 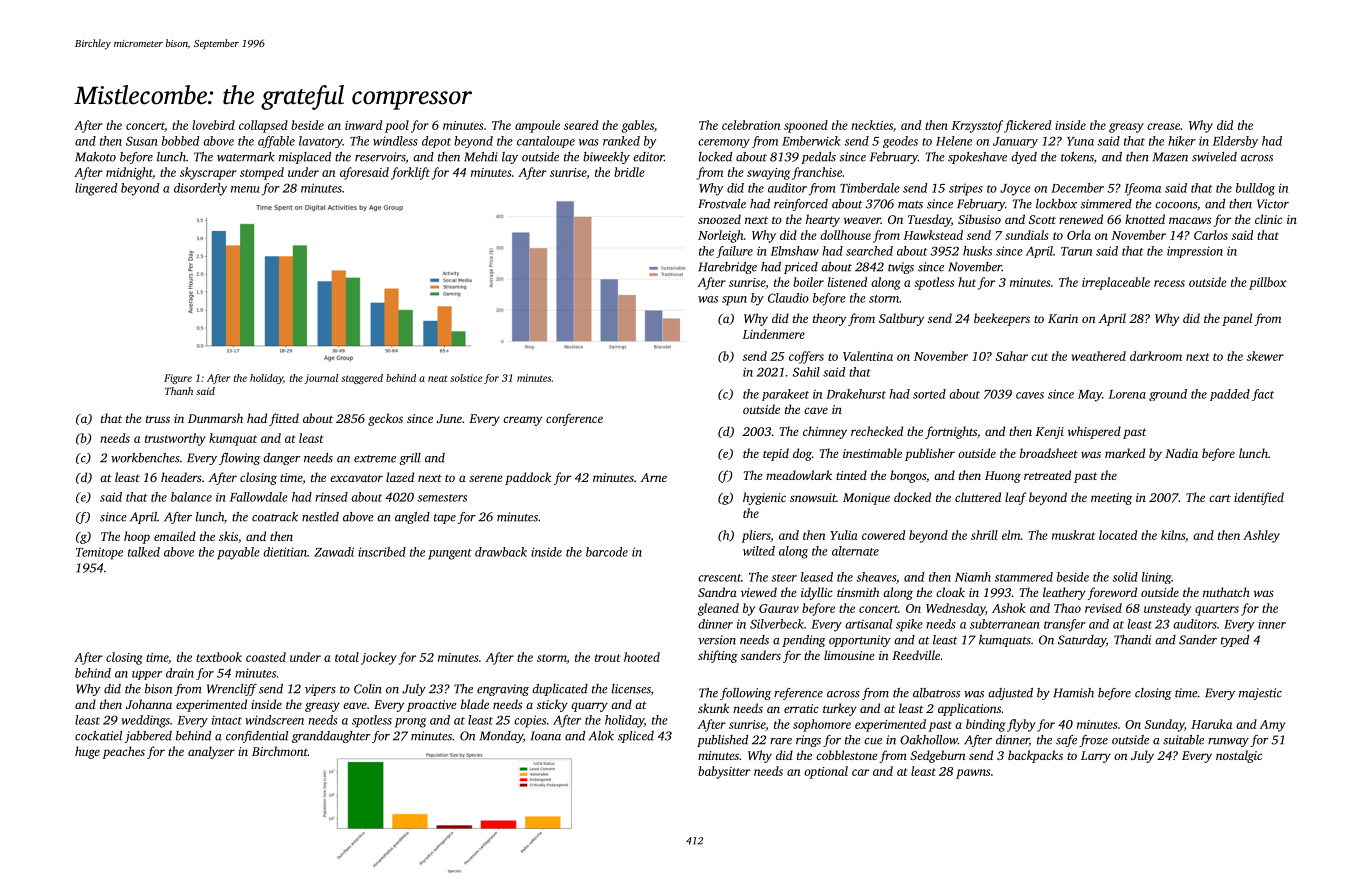 I want to click on bridle, so click(x=629, y=172).
